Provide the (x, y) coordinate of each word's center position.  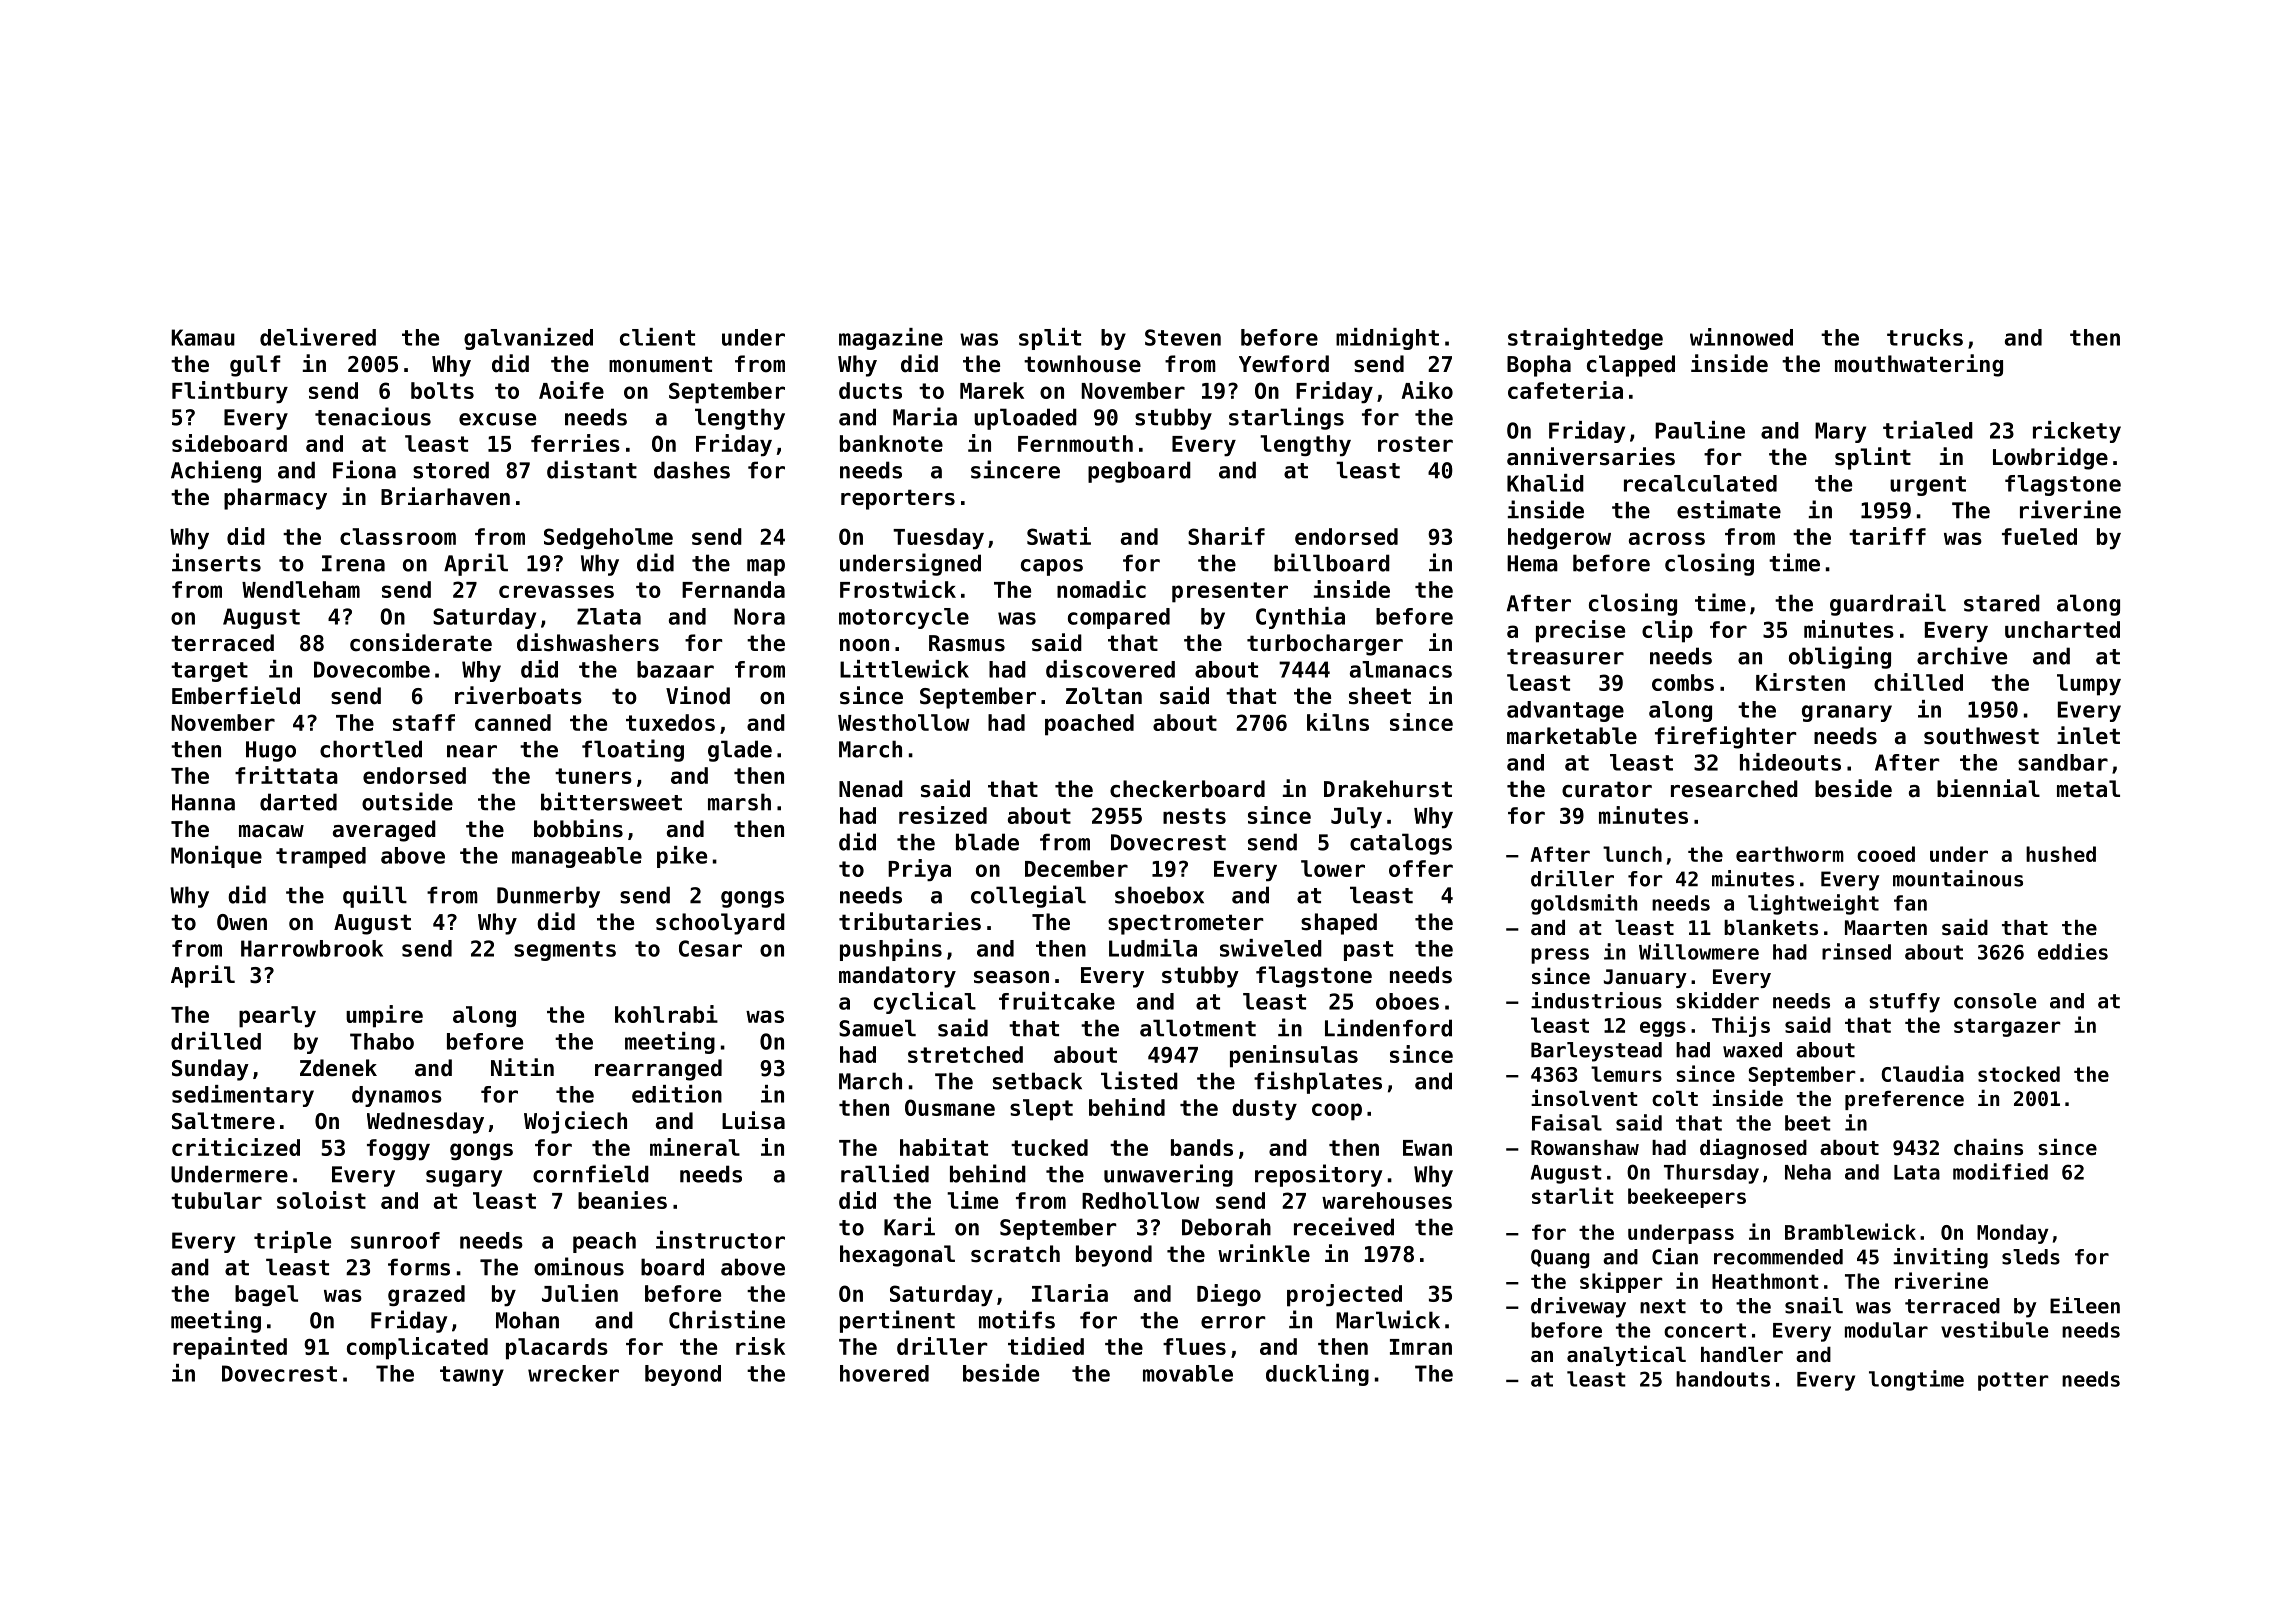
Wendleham (301, 589)
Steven (1183, 337)
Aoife (571, 390)
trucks (1925, 337)
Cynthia (1300, 618)
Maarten (1886, 928)
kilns (1338, 722)
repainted (230, 1348)
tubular (216, 1200)
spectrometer (1185, 924)
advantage (1565, 711)
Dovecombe (372, 669)
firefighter (1725, 737)
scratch (1015, 1254)
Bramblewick (1850, 1231)
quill (375, 896)
